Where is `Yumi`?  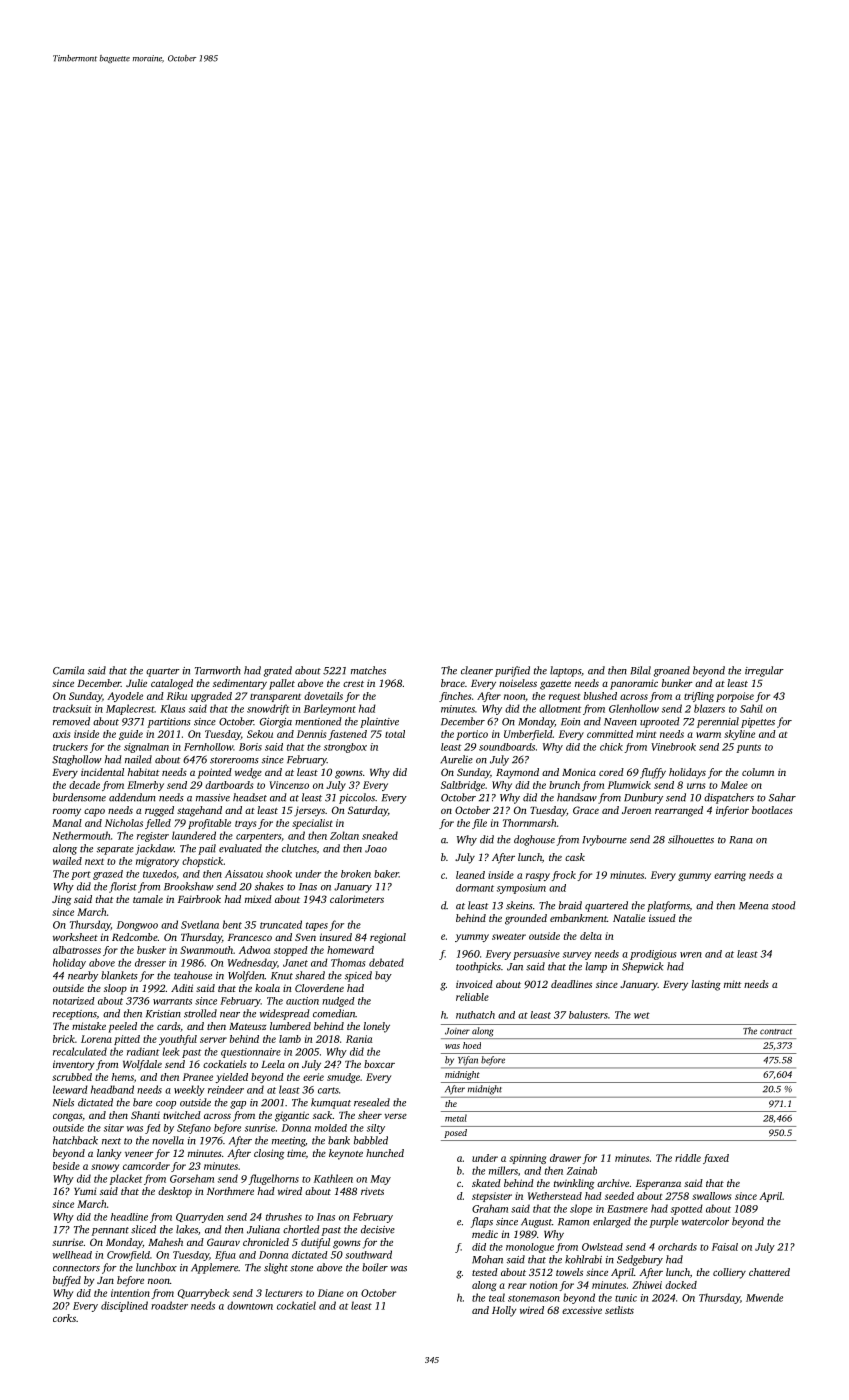
Yumi is located at coordinates (85, 1191).
